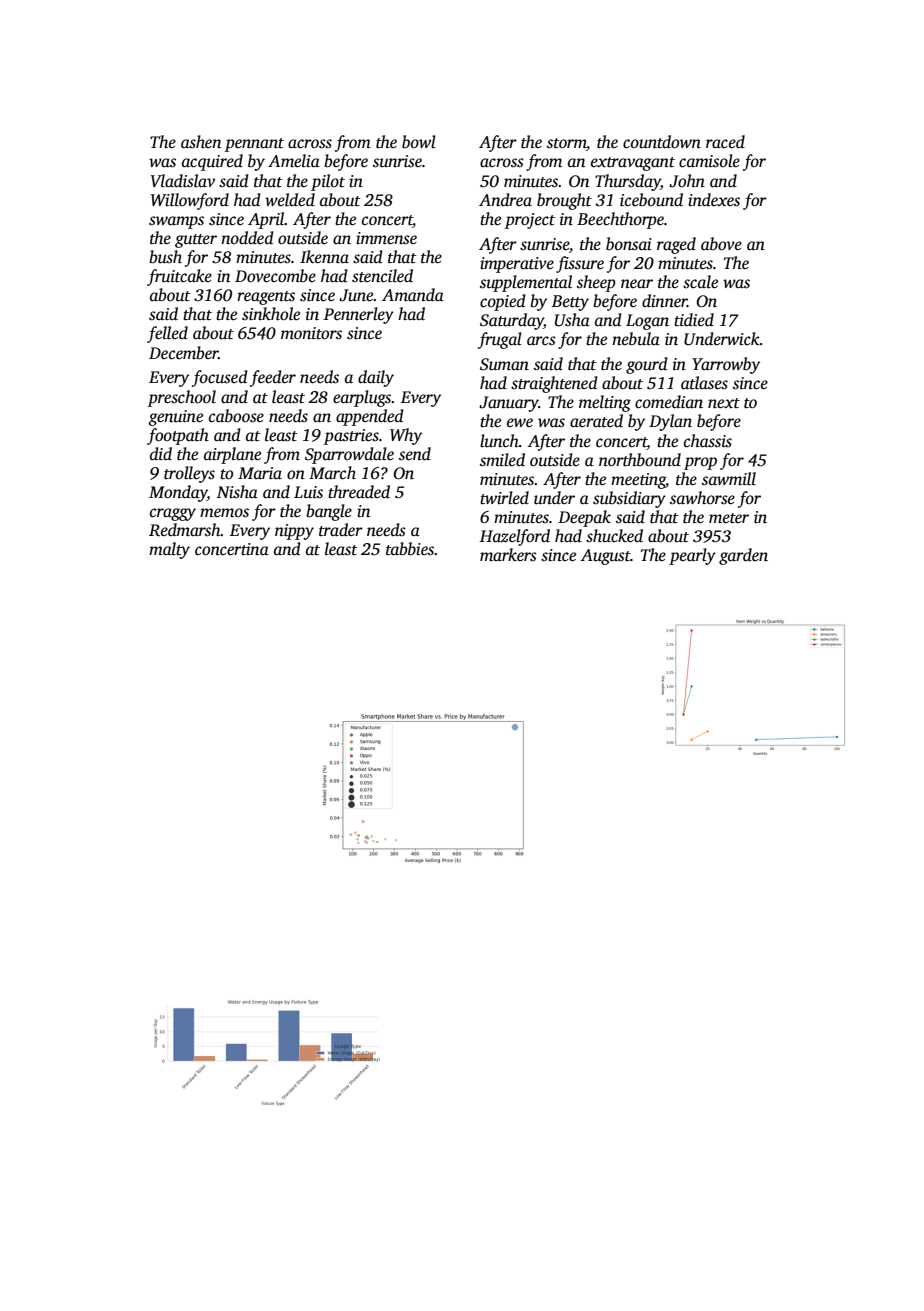 The image size is (924, 1311). What do you see at coordinates (743, 556) in the document?
I see `garden` at bounding box center [743, 556].
